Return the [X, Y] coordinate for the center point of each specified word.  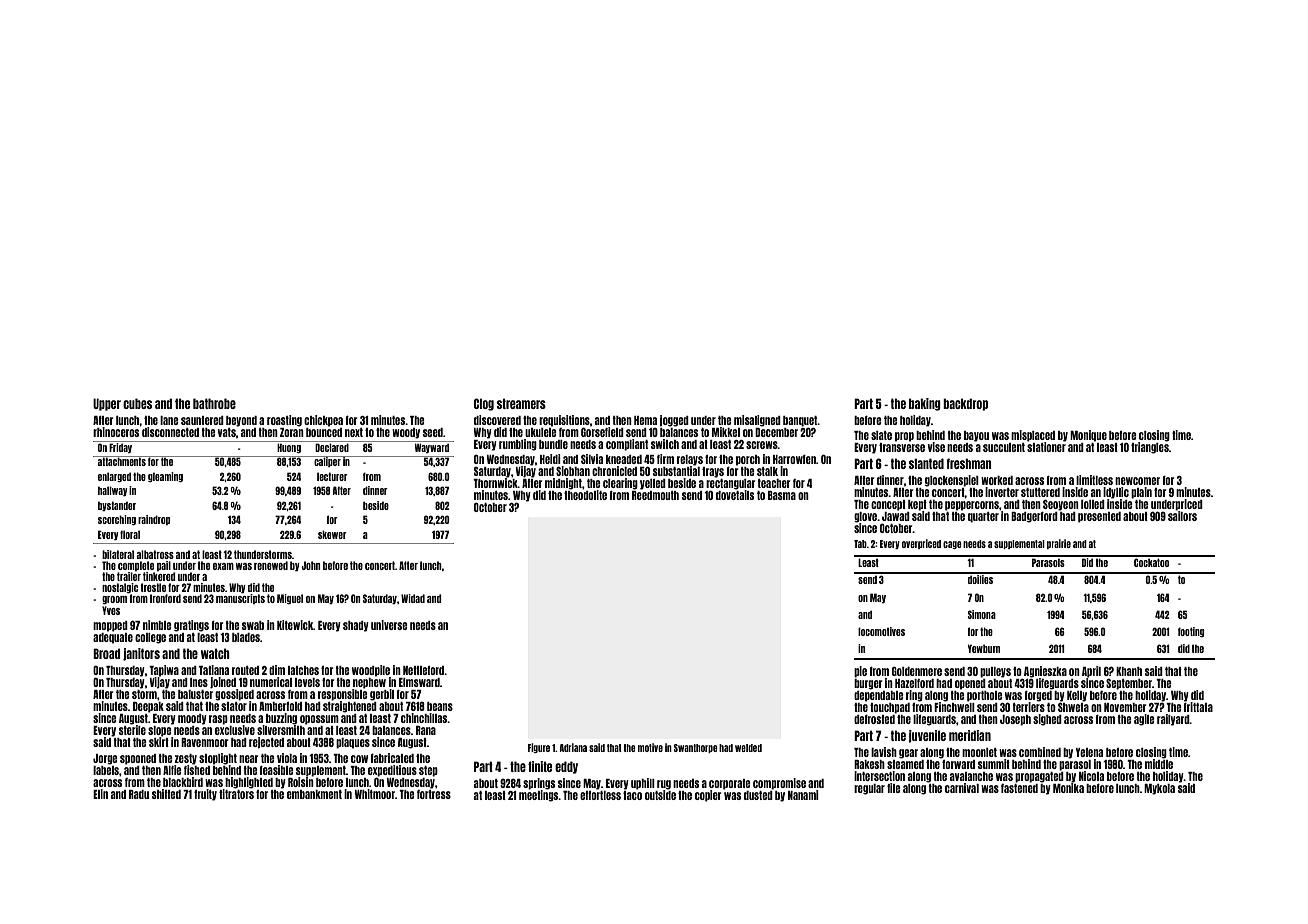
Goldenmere [917, 671]
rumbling [518, 445]
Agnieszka [1045, 672]
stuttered [1040, 492]
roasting [284, 421]
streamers [521, 403]
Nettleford [423, 670]
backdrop [965, 404]
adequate [113, 638]
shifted [166, 794]
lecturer [332, 476]
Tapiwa [164, 670]
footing [1191, 632]
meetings [539, 796]
